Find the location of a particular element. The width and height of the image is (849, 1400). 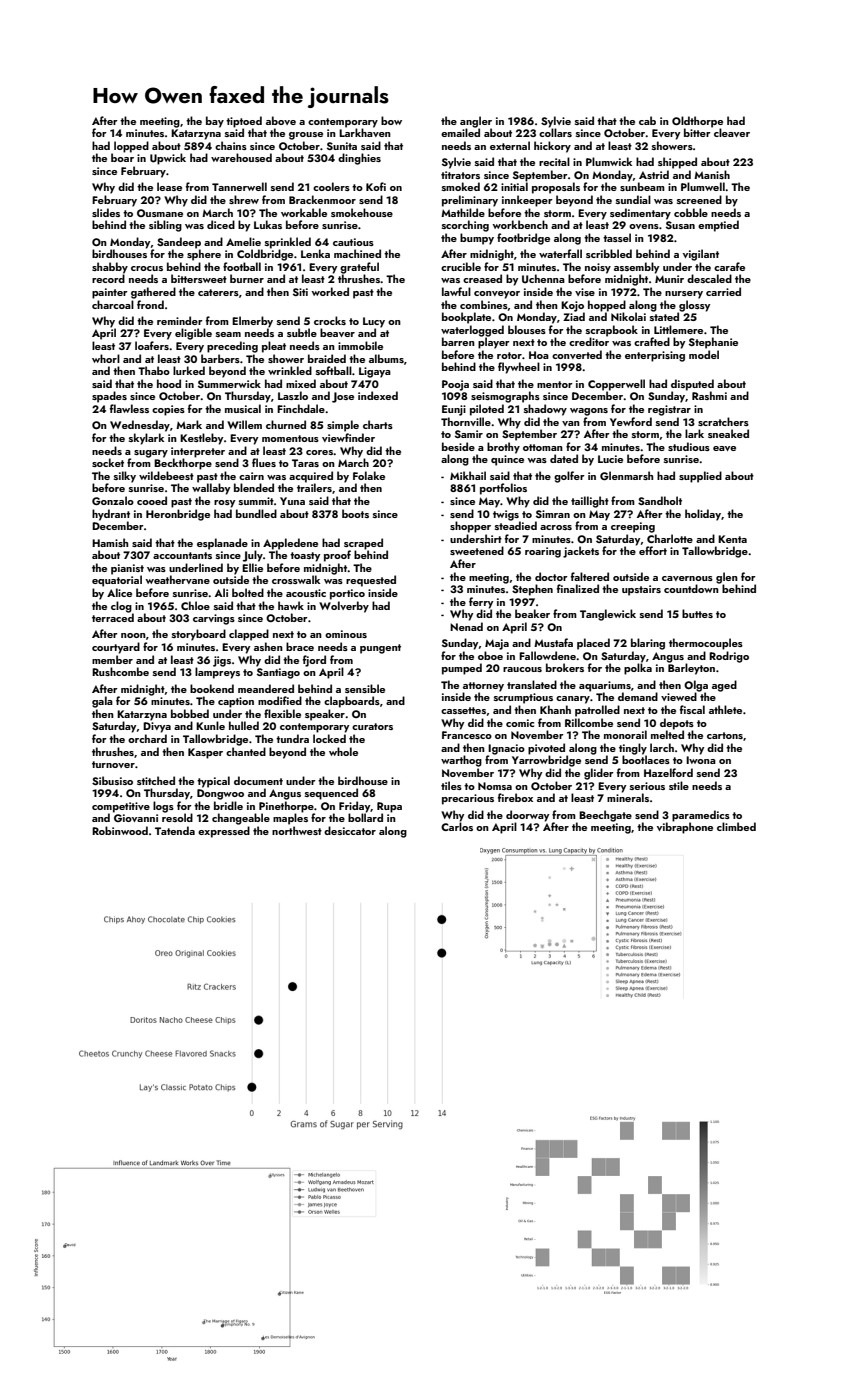

Lucy is located at coordinates (374, 322).
